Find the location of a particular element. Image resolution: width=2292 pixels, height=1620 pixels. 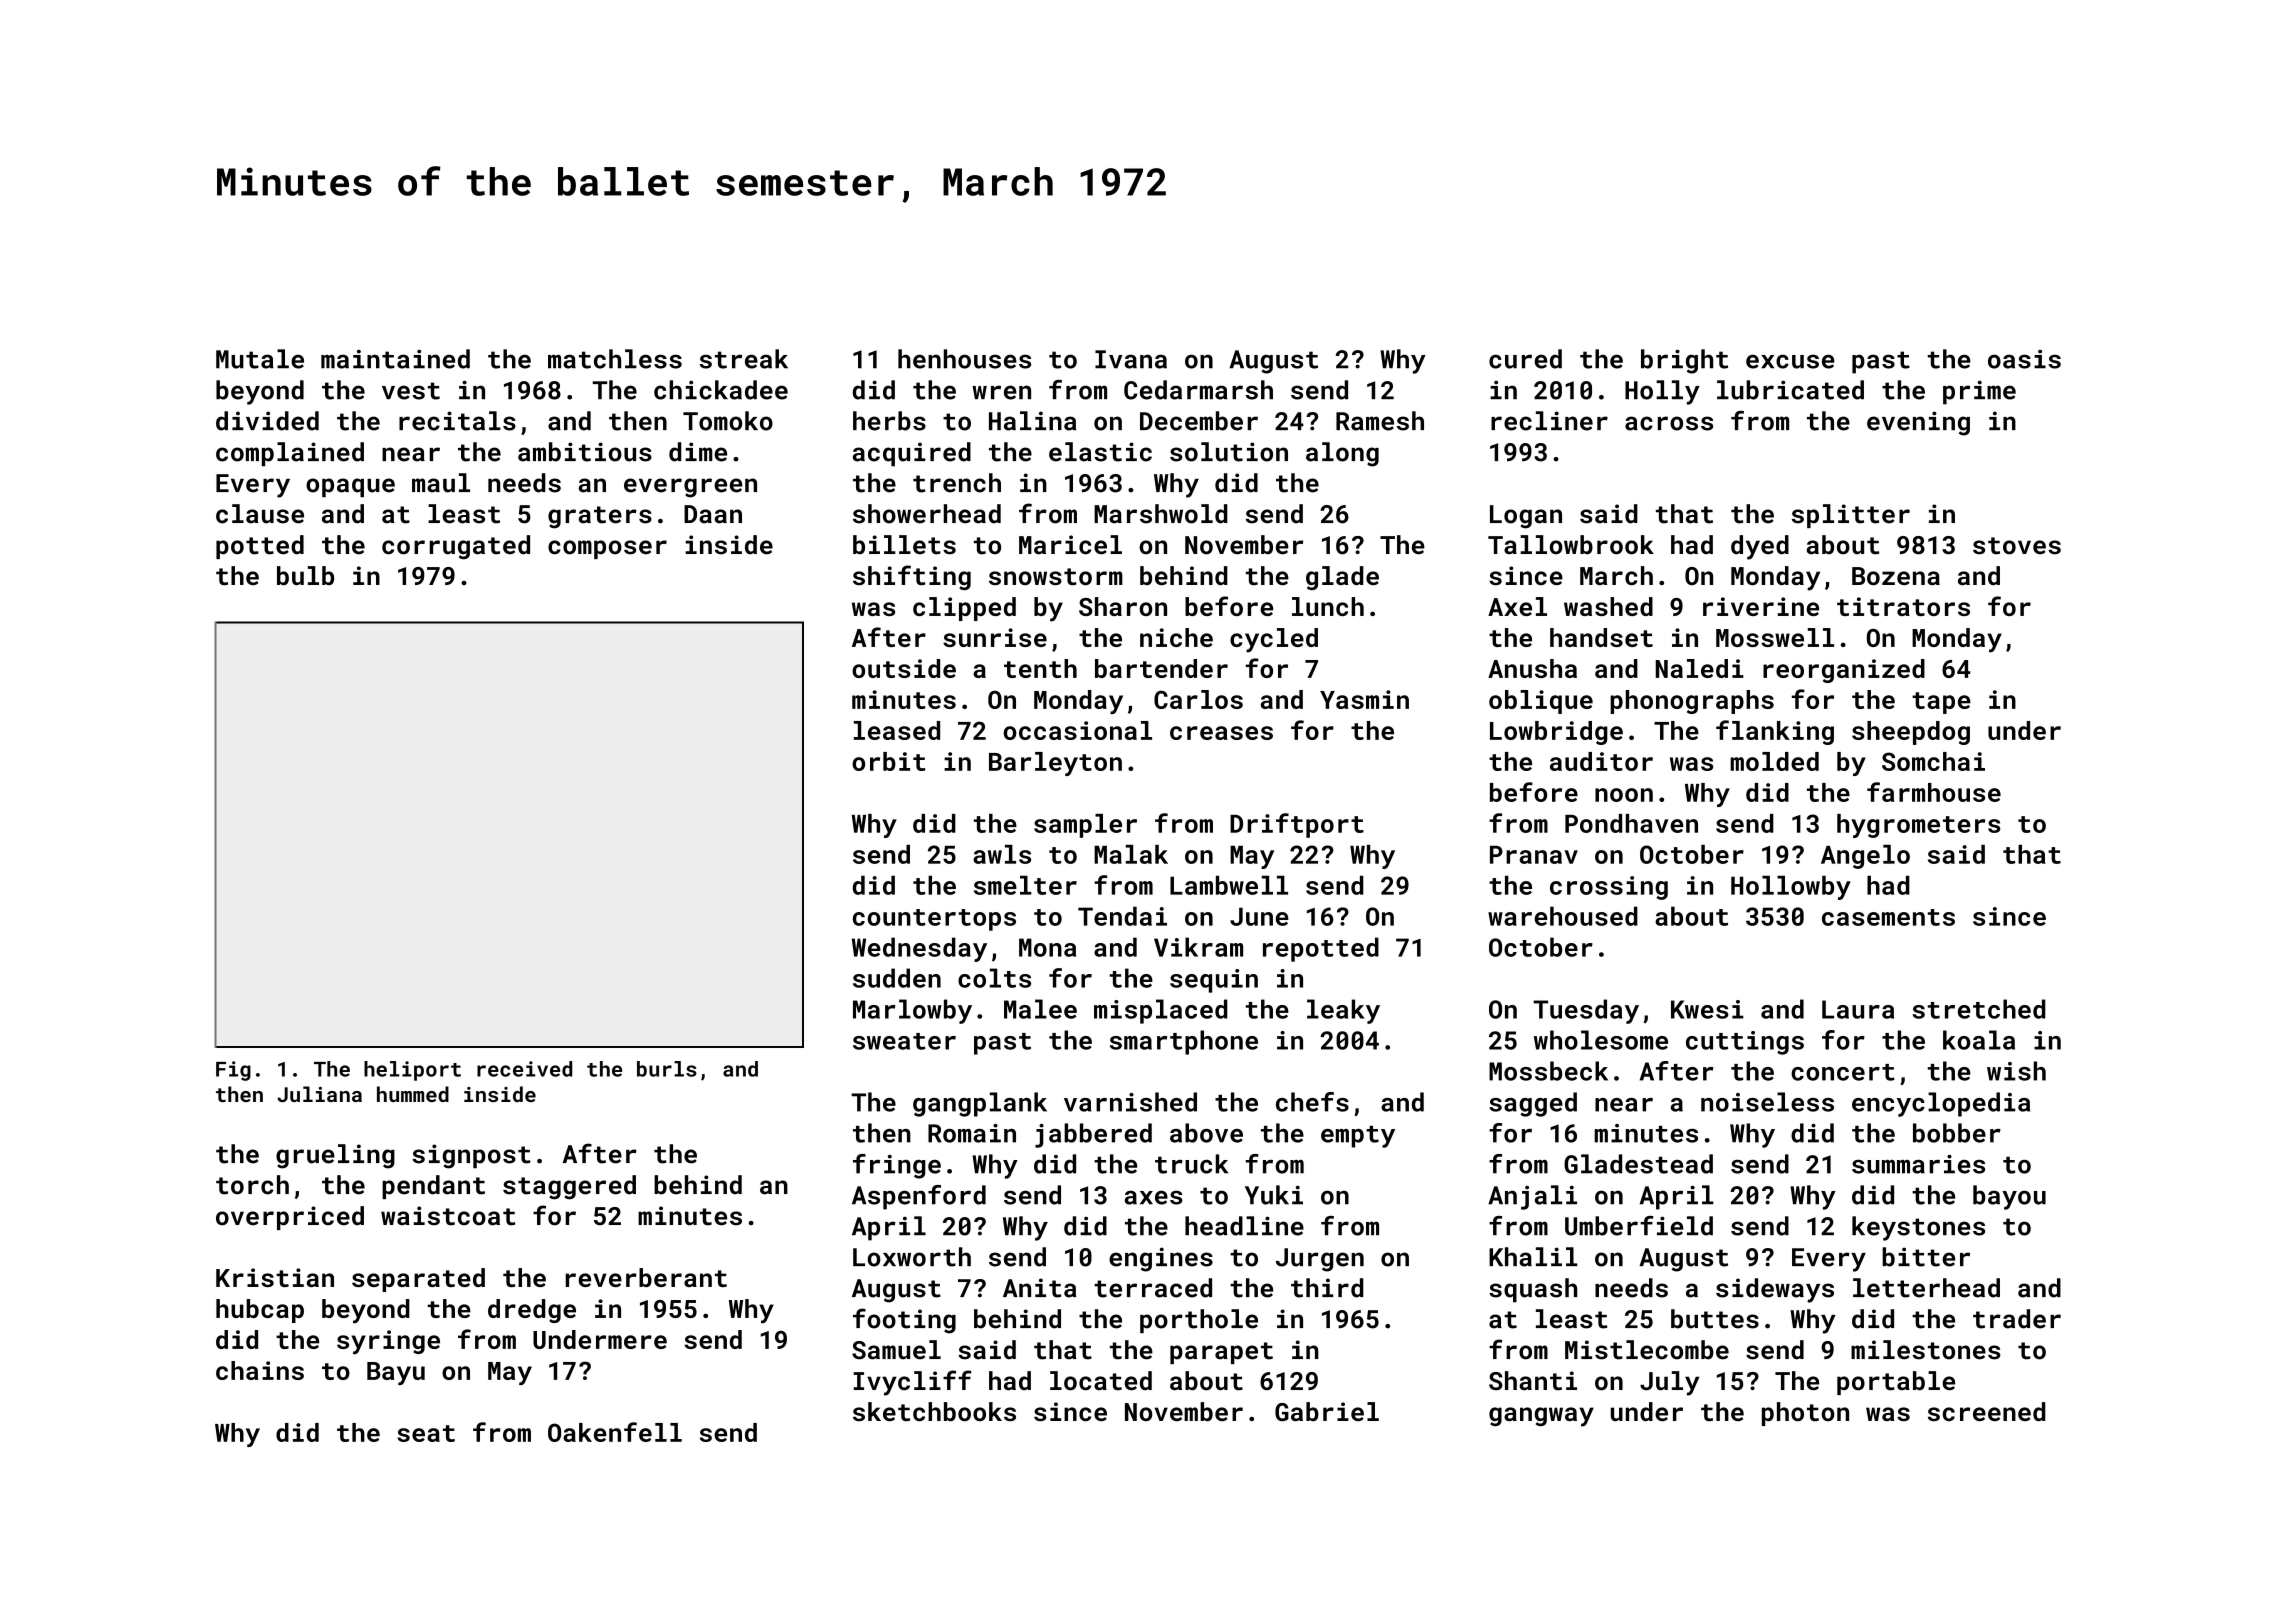

Fig is located at coordinates (233, 1071).
